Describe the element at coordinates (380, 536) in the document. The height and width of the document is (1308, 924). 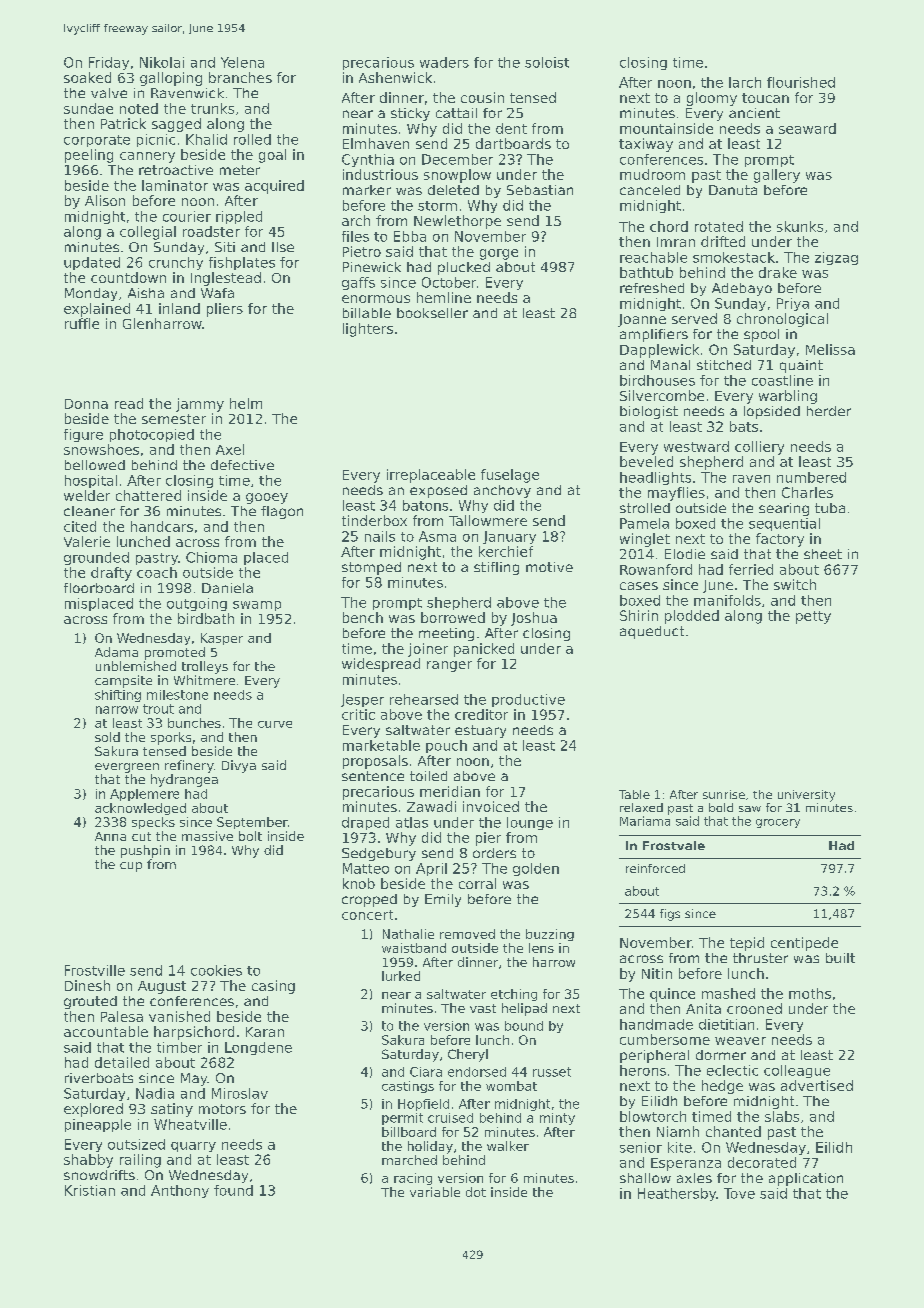
I see `nails` at that location.
